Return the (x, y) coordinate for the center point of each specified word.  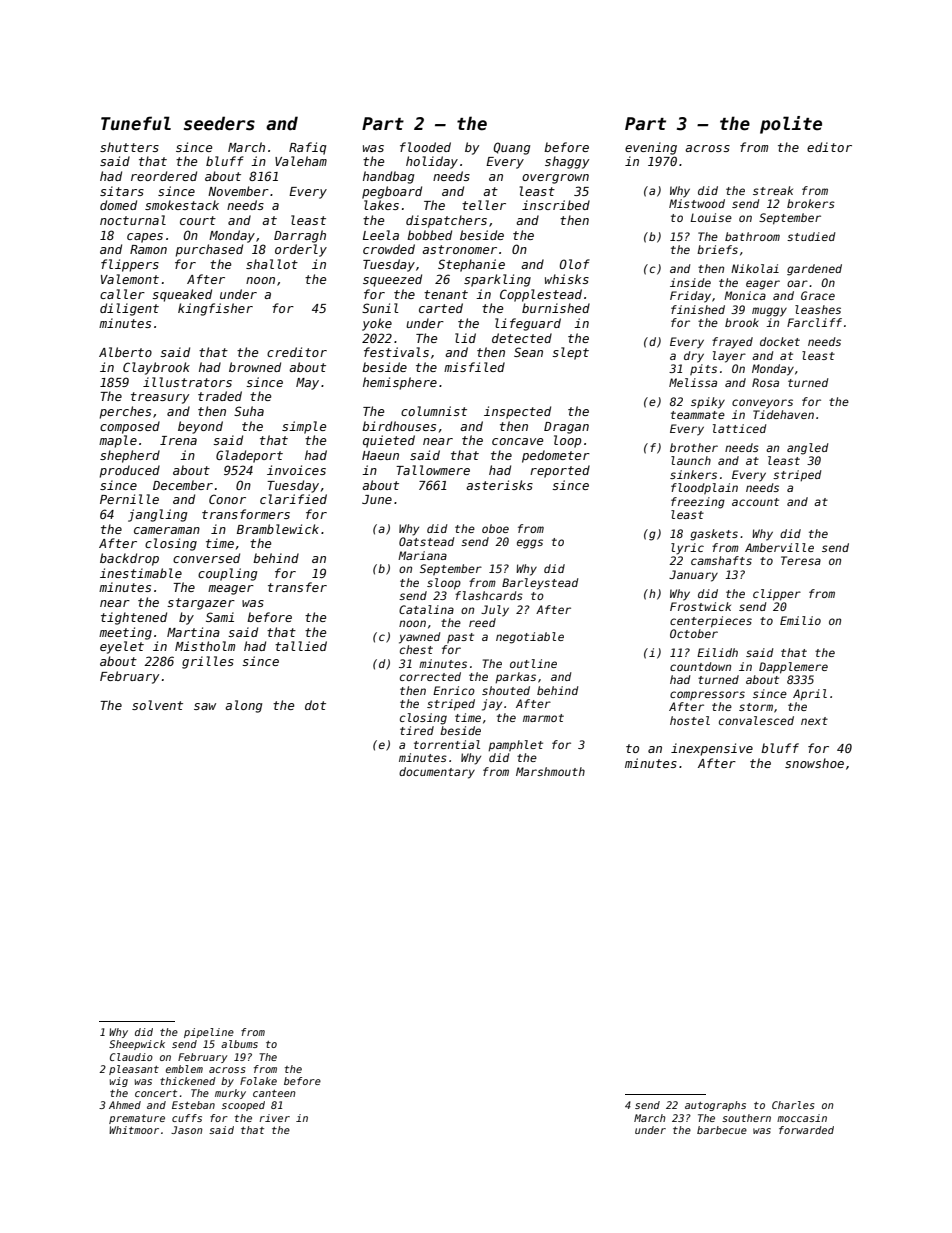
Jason (187, 1130)
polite (791, 125)
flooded (425, 147)
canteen (274, 1093)
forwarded (806, 1130)
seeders (219, 123)
